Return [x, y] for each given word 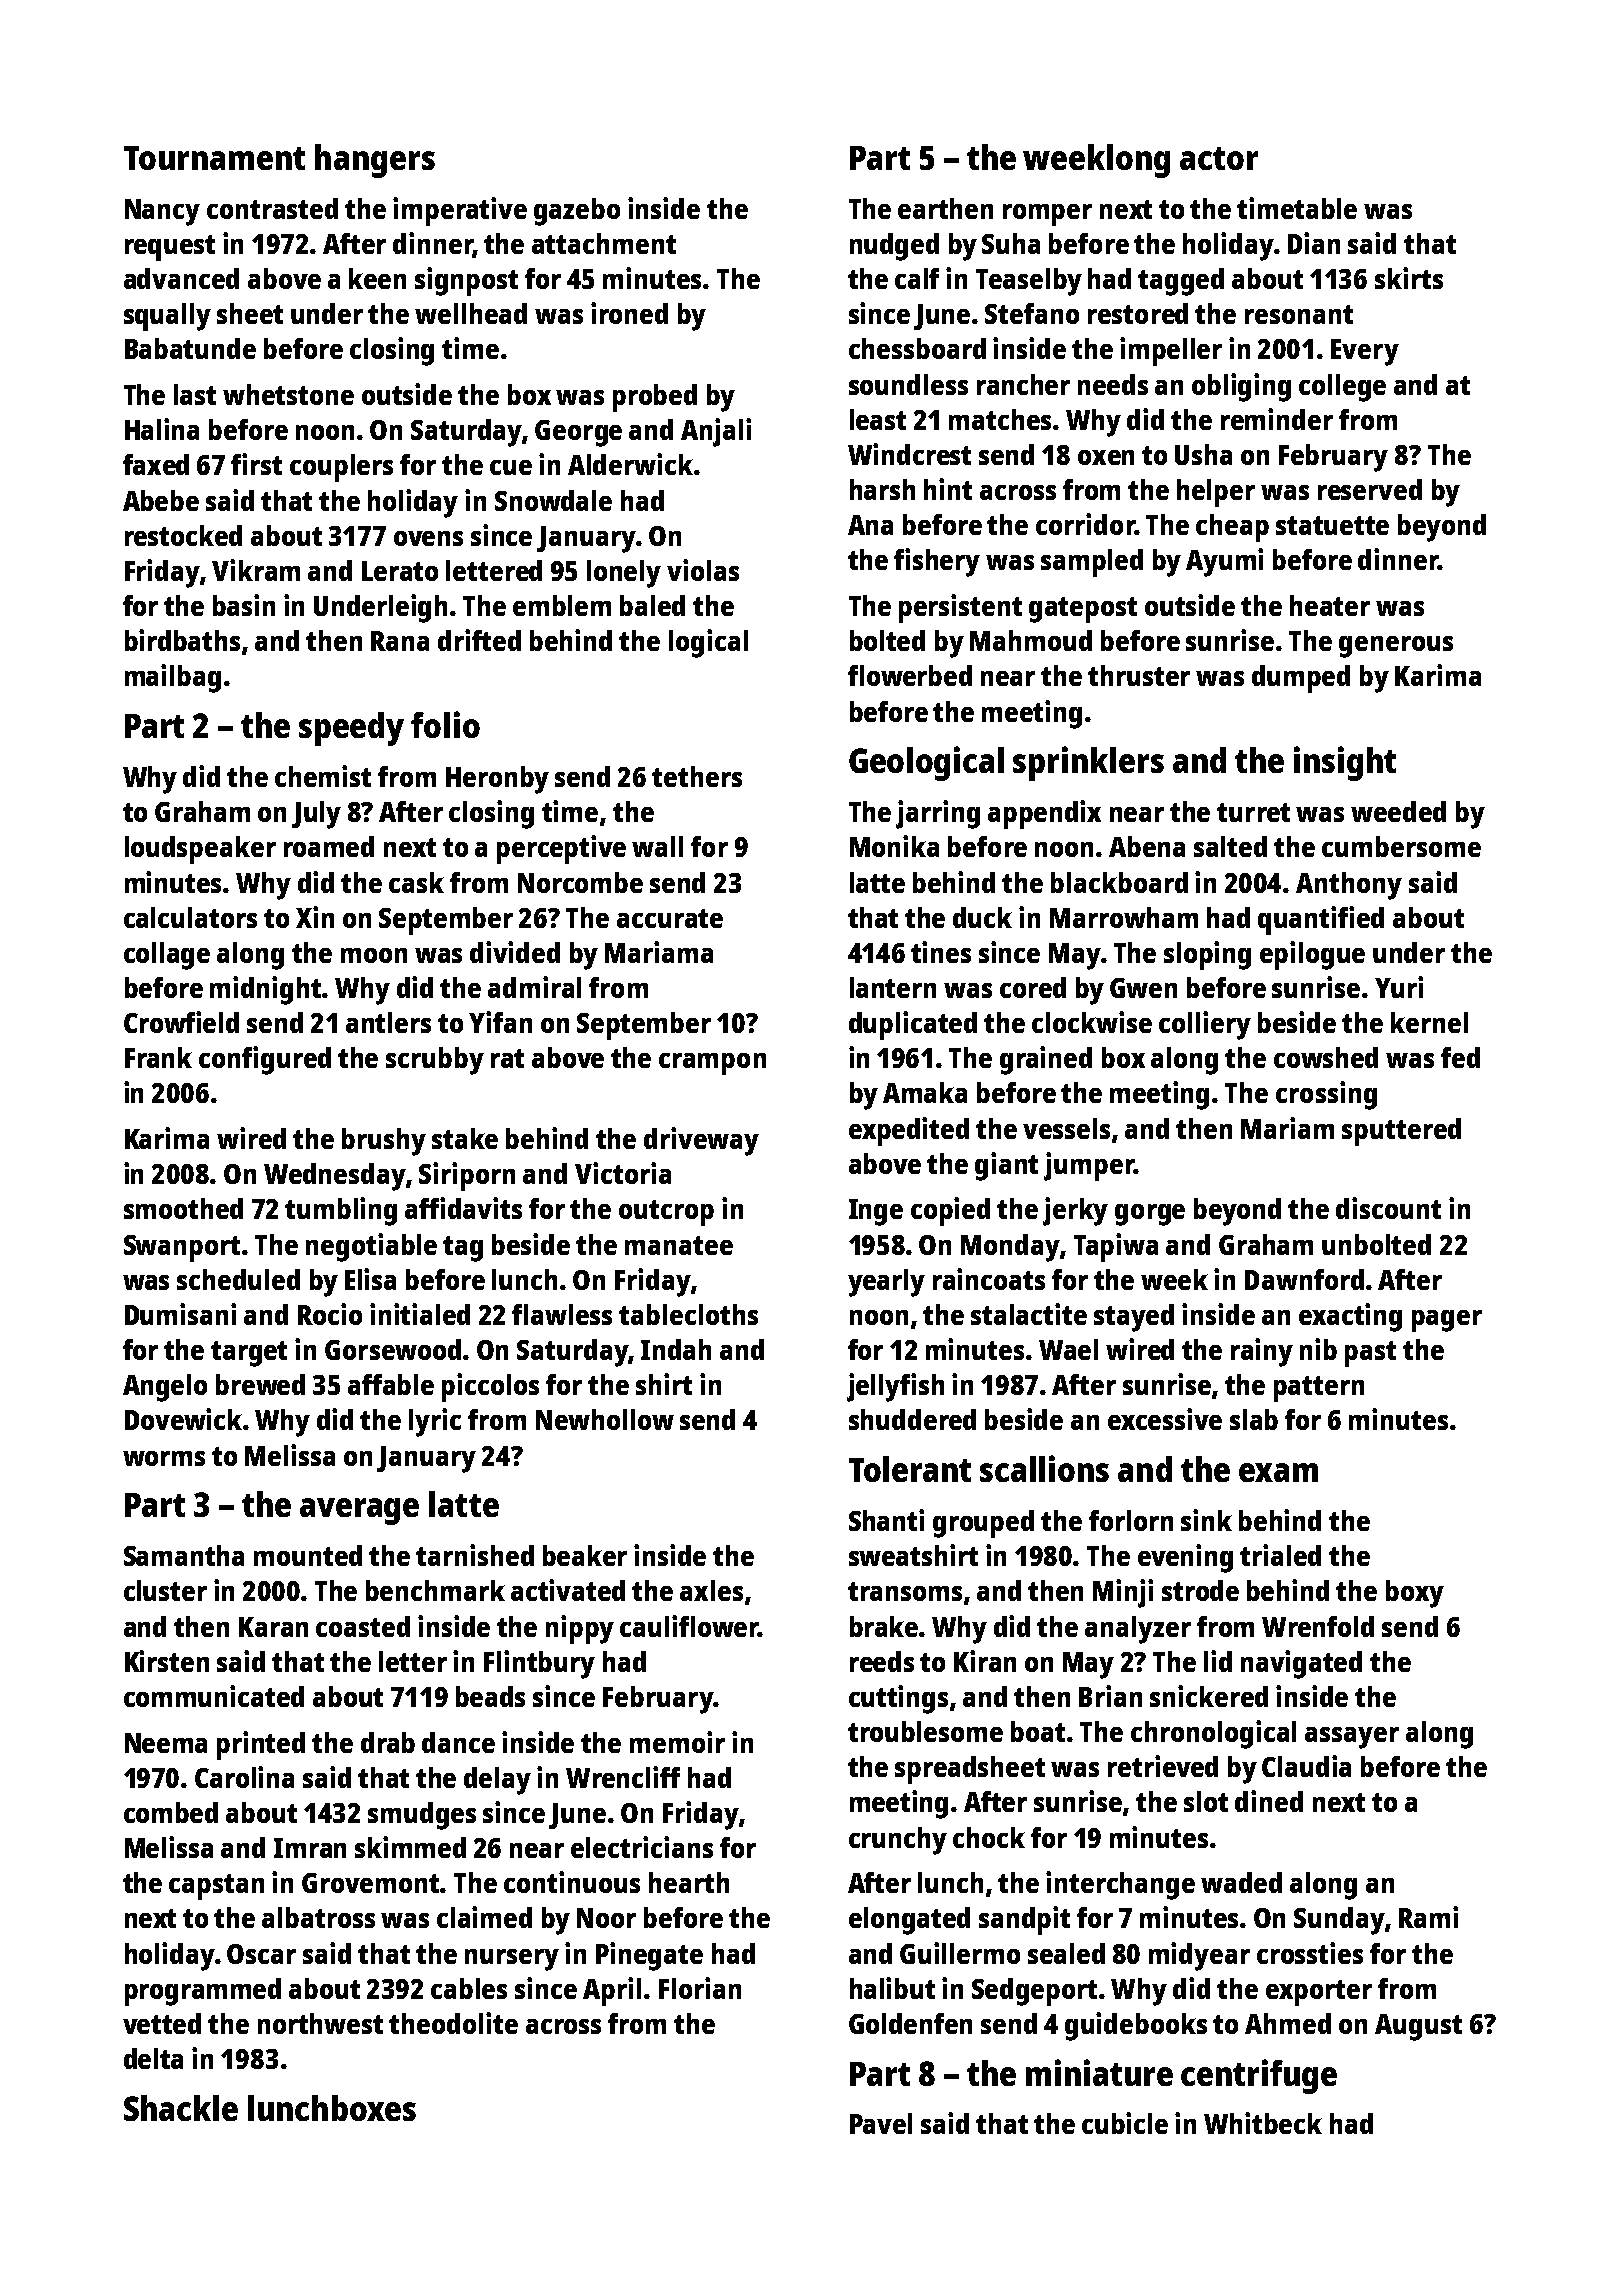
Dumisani [180, 1314]
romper [1047, 215]
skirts [1409, 278]
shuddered [912, 1419]
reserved [1370, 489]
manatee [679, 1245]
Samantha [184, 1555]
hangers [375, 161]
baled [652, 605]
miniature [1099, 2072]
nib [1318, 1349]
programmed [203, 1992]
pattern [1319, 1389]
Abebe [161, 500]
